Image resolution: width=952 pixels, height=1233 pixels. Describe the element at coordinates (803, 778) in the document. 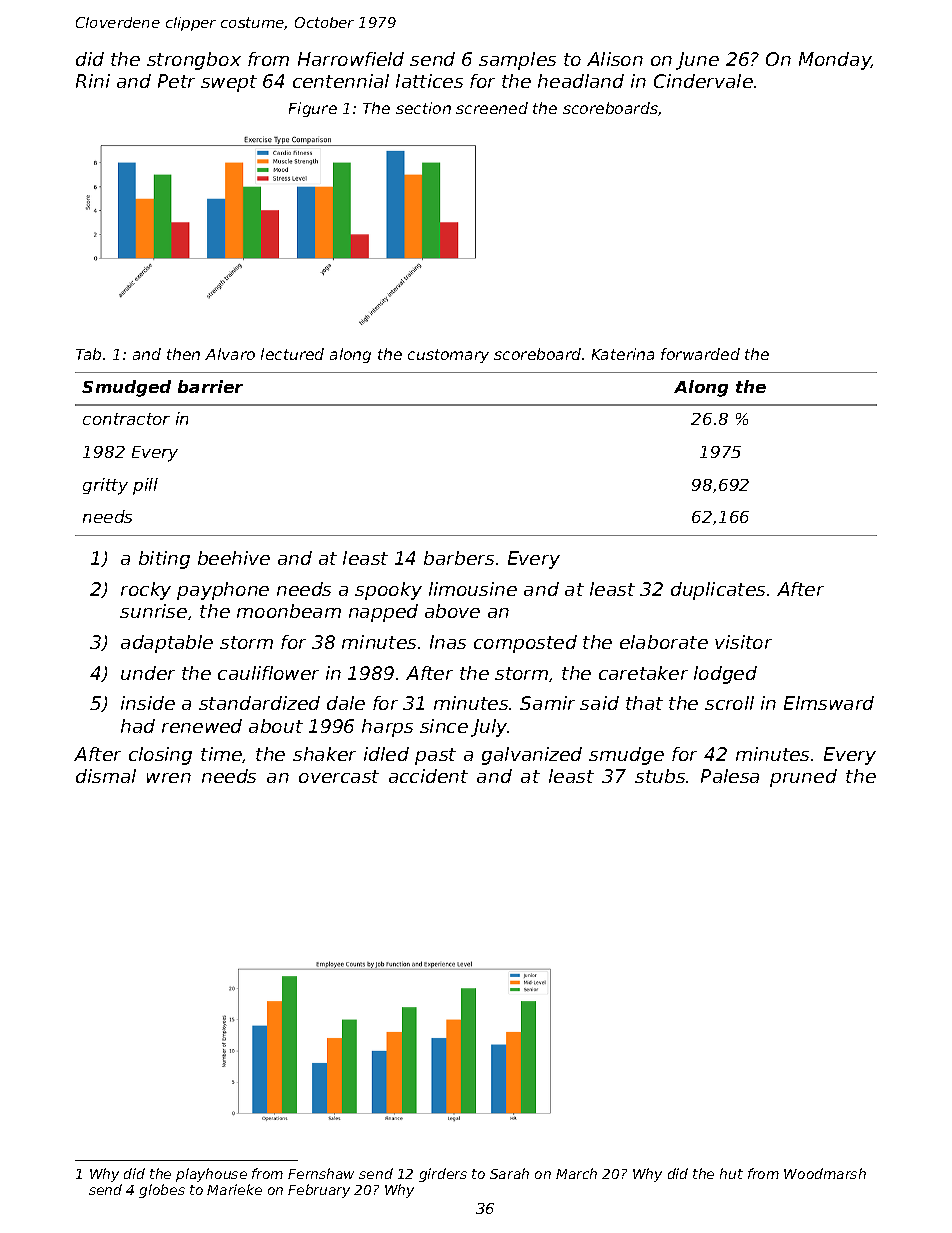

I see `pruned` at that location.
